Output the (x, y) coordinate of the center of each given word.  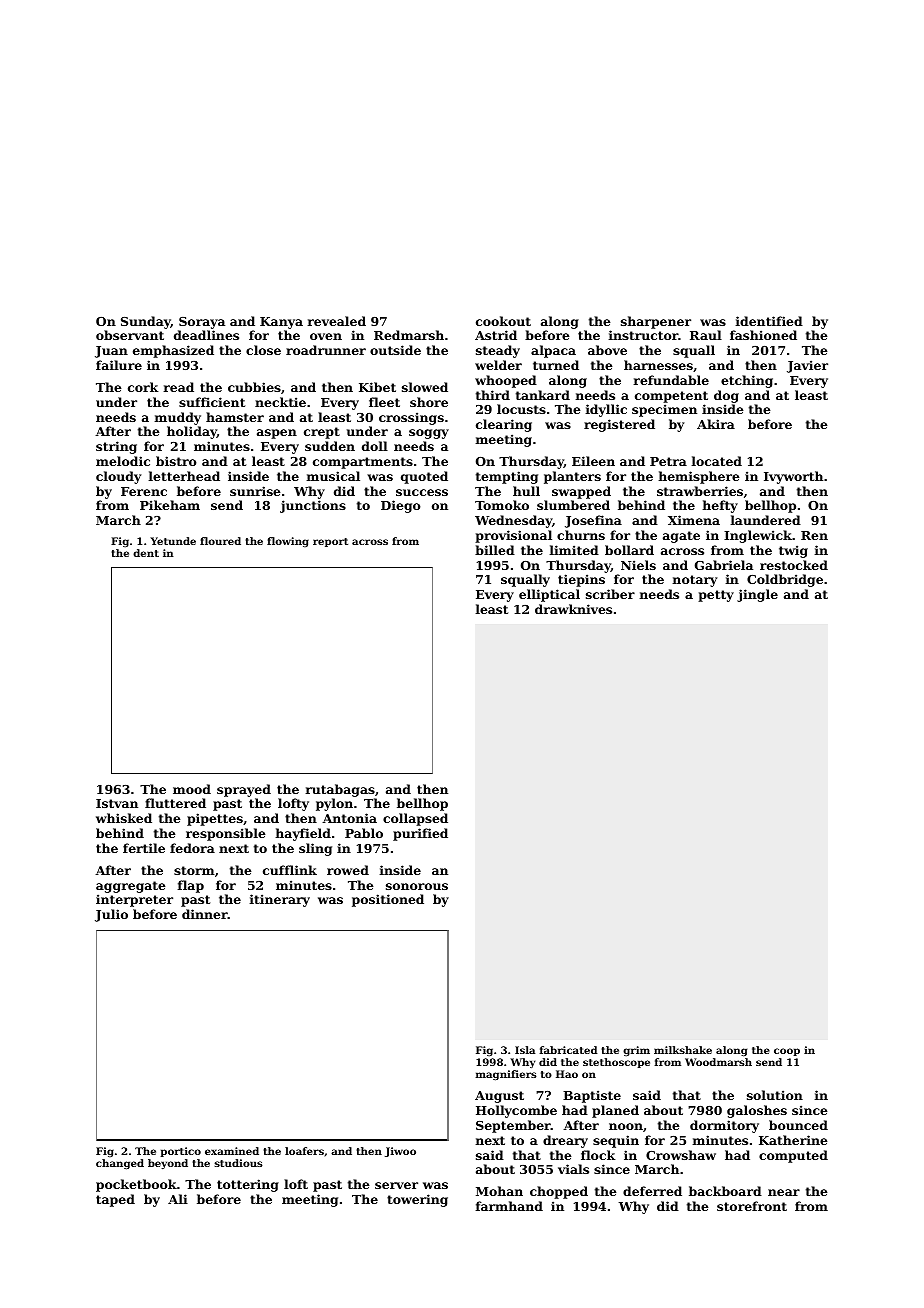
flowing (288, 542)
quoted (424, 477)
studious (239, 1163)
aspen (277, 434)
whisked (124, 818)
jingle (757, 595)
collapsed (415, 819)
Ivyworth (793, 477)
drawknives (573, 609)
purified (420, 834)
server (396, 1185)
